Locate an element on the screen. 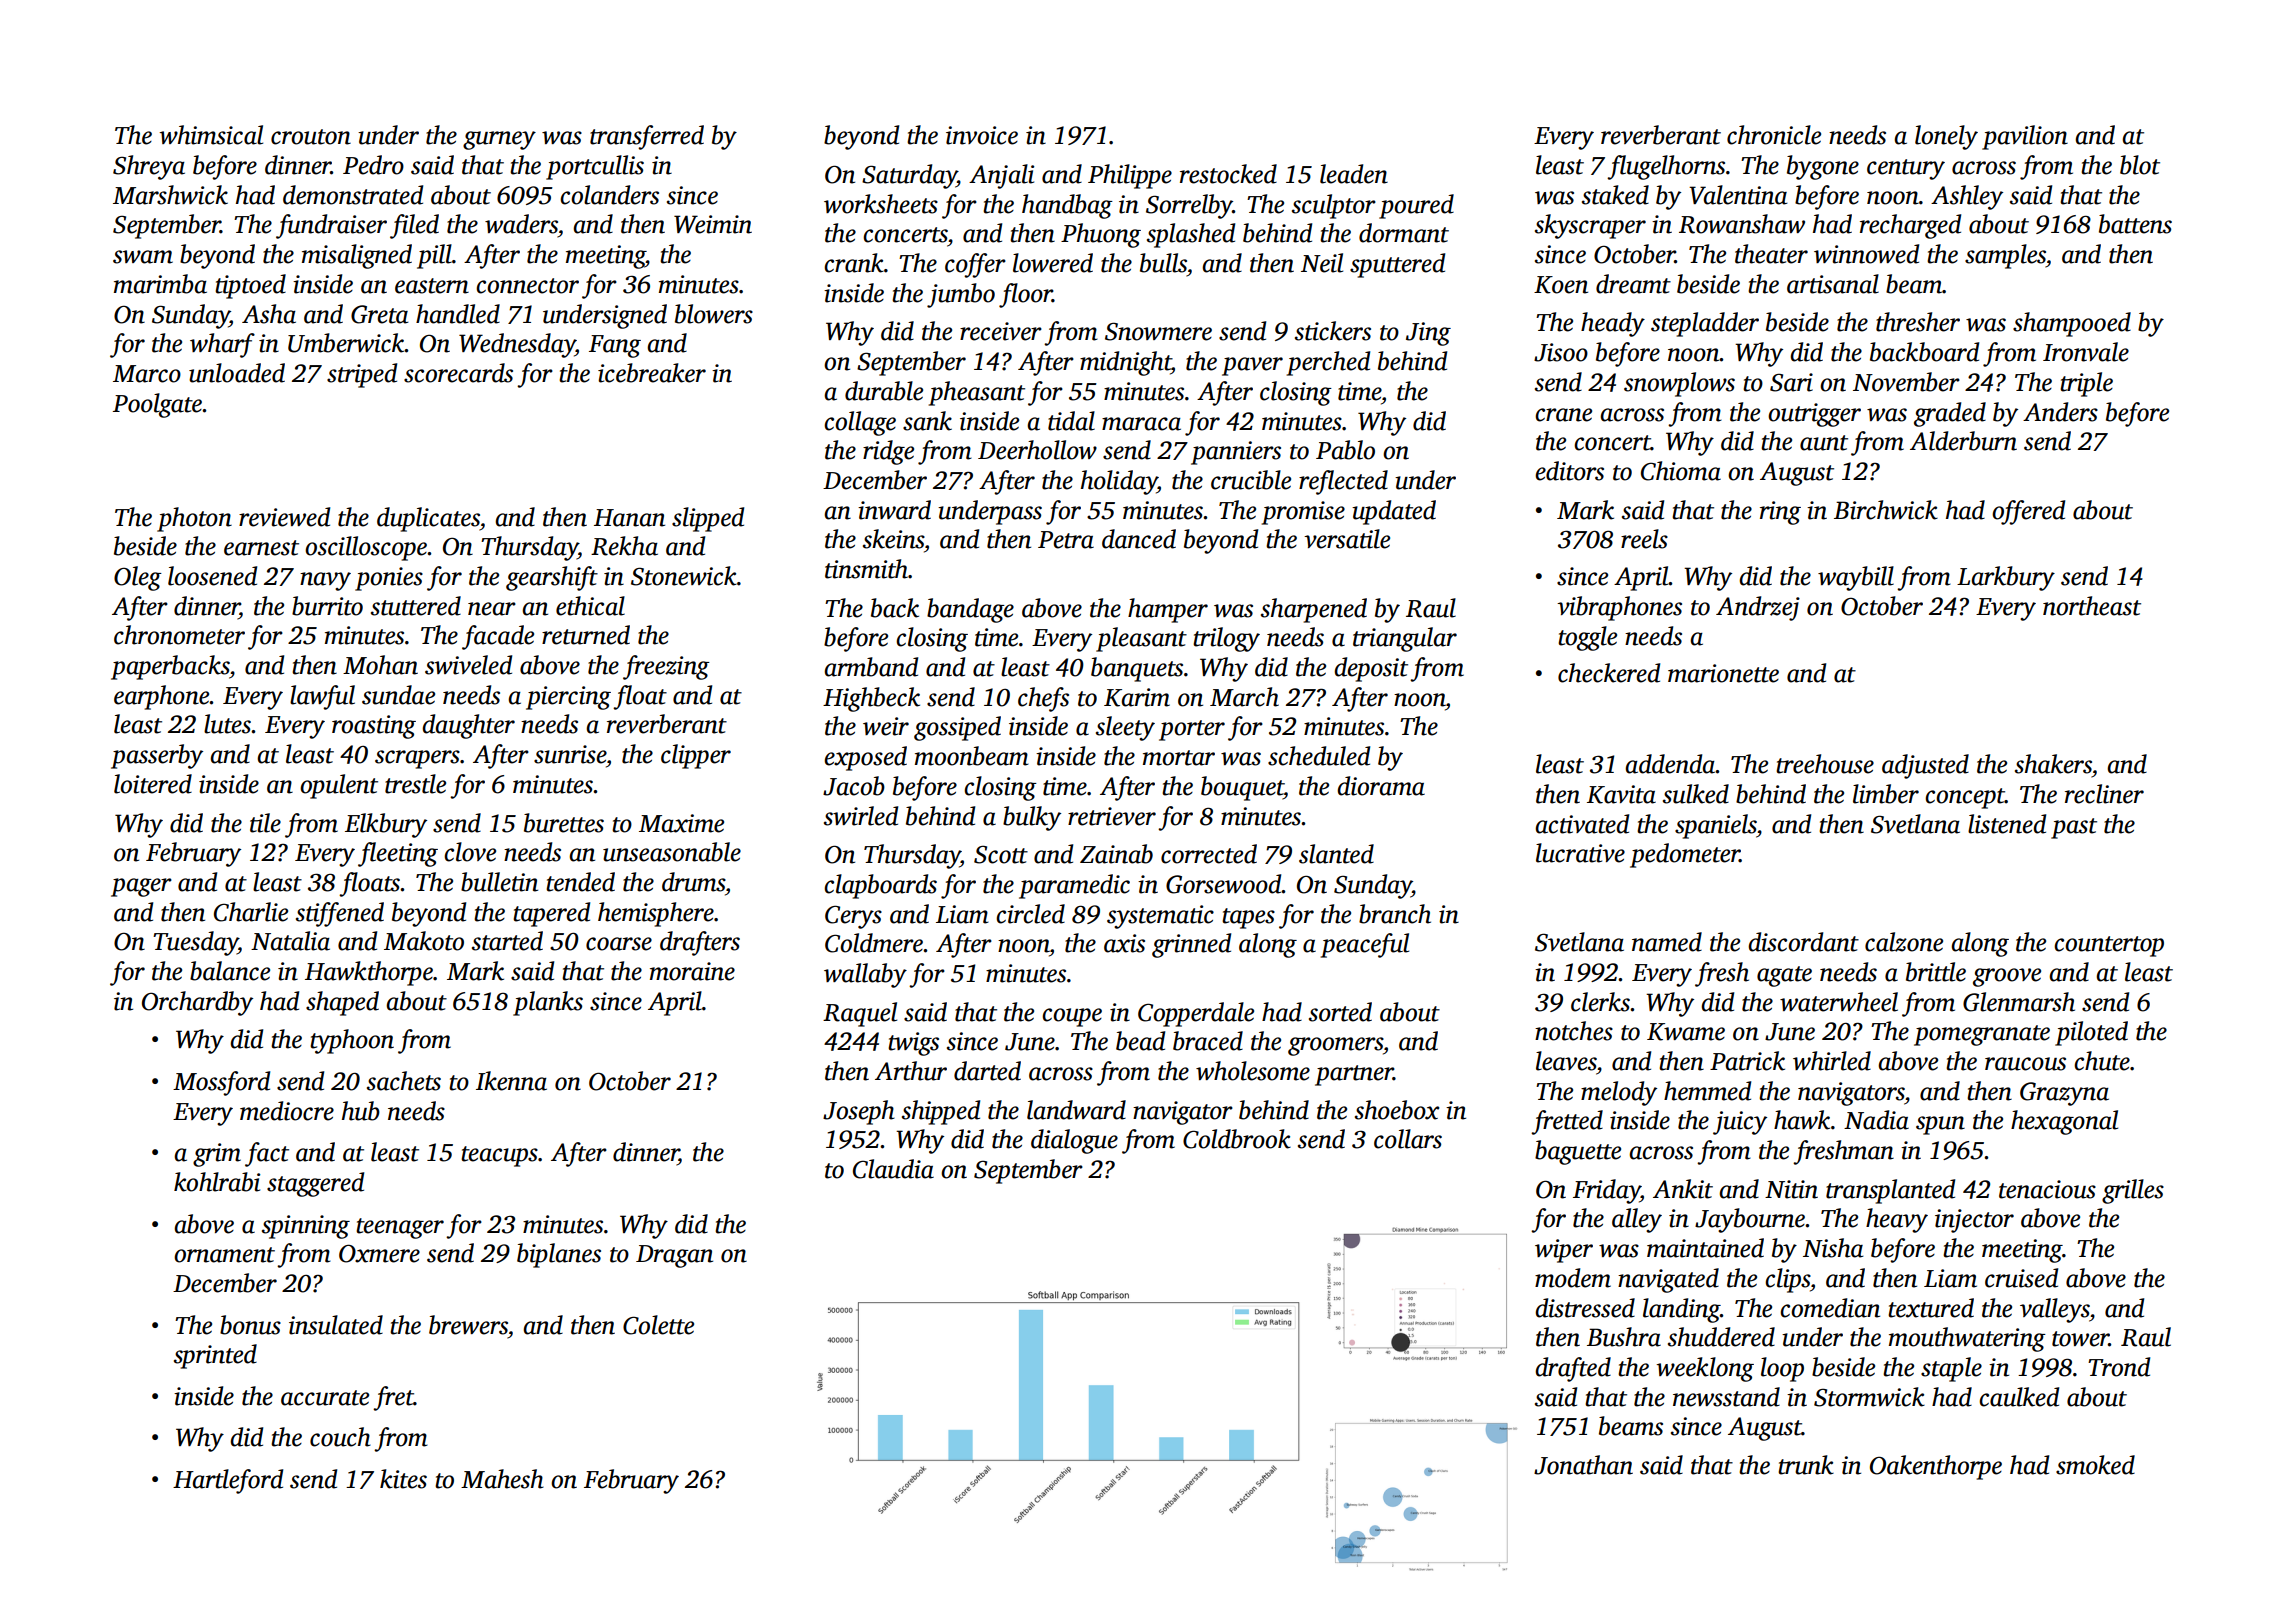 Image resolution: width=2292 pixels, height=1620 pixels. Neil is located at coordinates (1322, 263).
